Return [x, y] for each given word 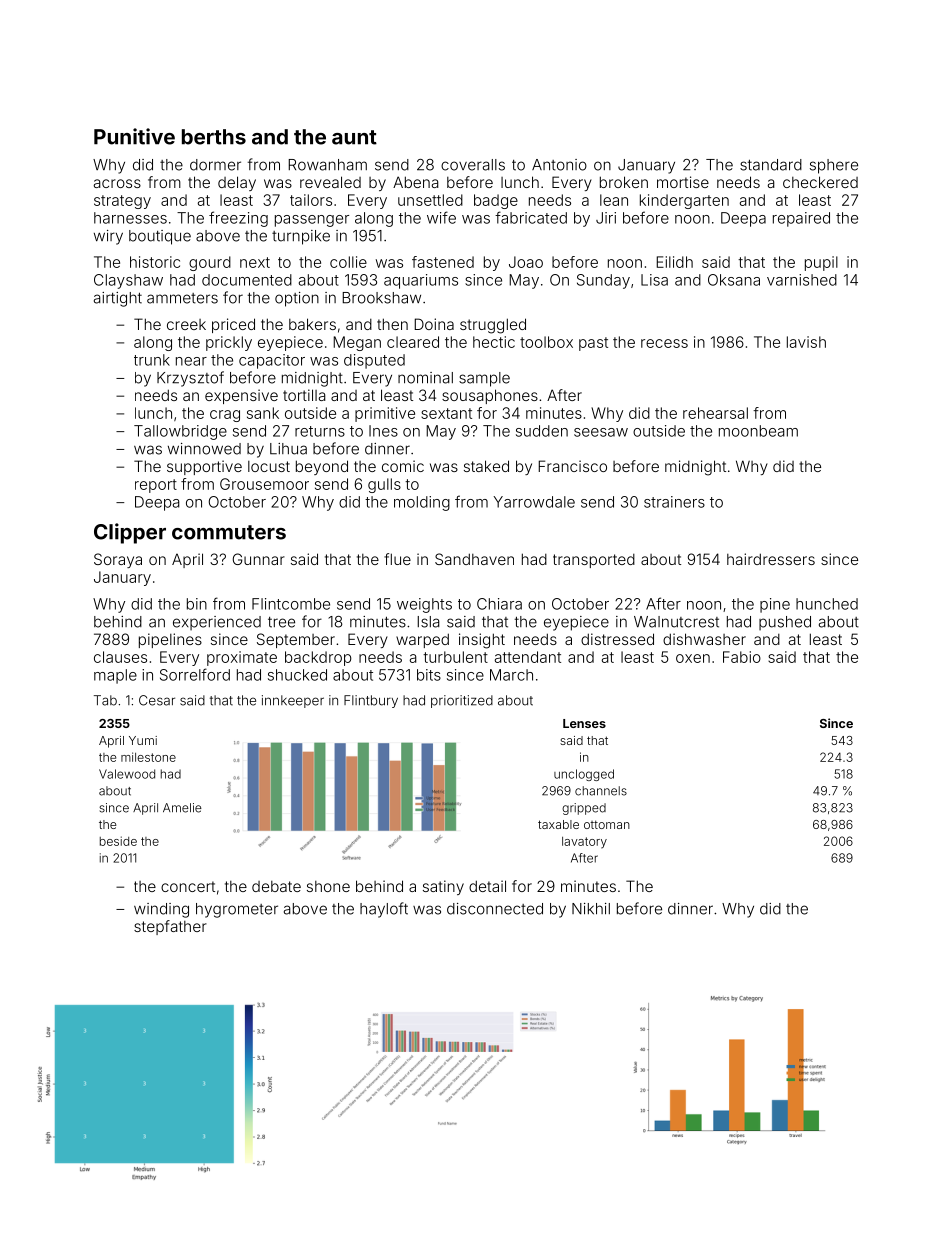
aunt [354, 137]
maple [115, 676]
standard [771, 165]
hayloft [384, 910]
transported [594, 561]
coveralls [473, 165]
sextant [446, 413]
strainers [674, 502]
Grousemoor [264, 484]
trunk [152, 360]
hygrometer [237, 910]
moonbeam [758, 431]
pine [775, 605]
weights [424, 605]
